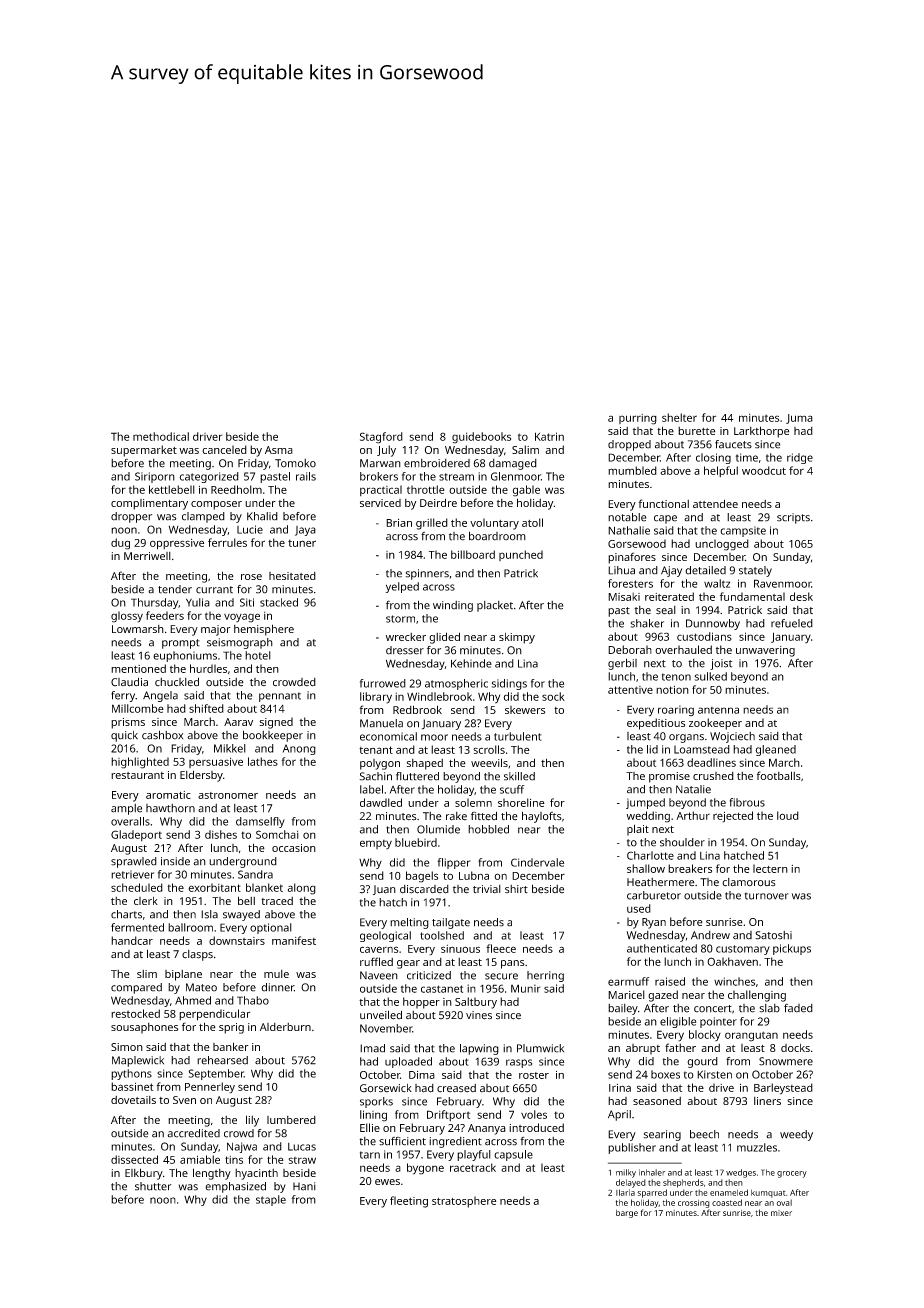 This screenshot has width=924, height=1308. Describe the element at coordinates (775, 750) in the screenshot. I see `gleaned` at that location.
